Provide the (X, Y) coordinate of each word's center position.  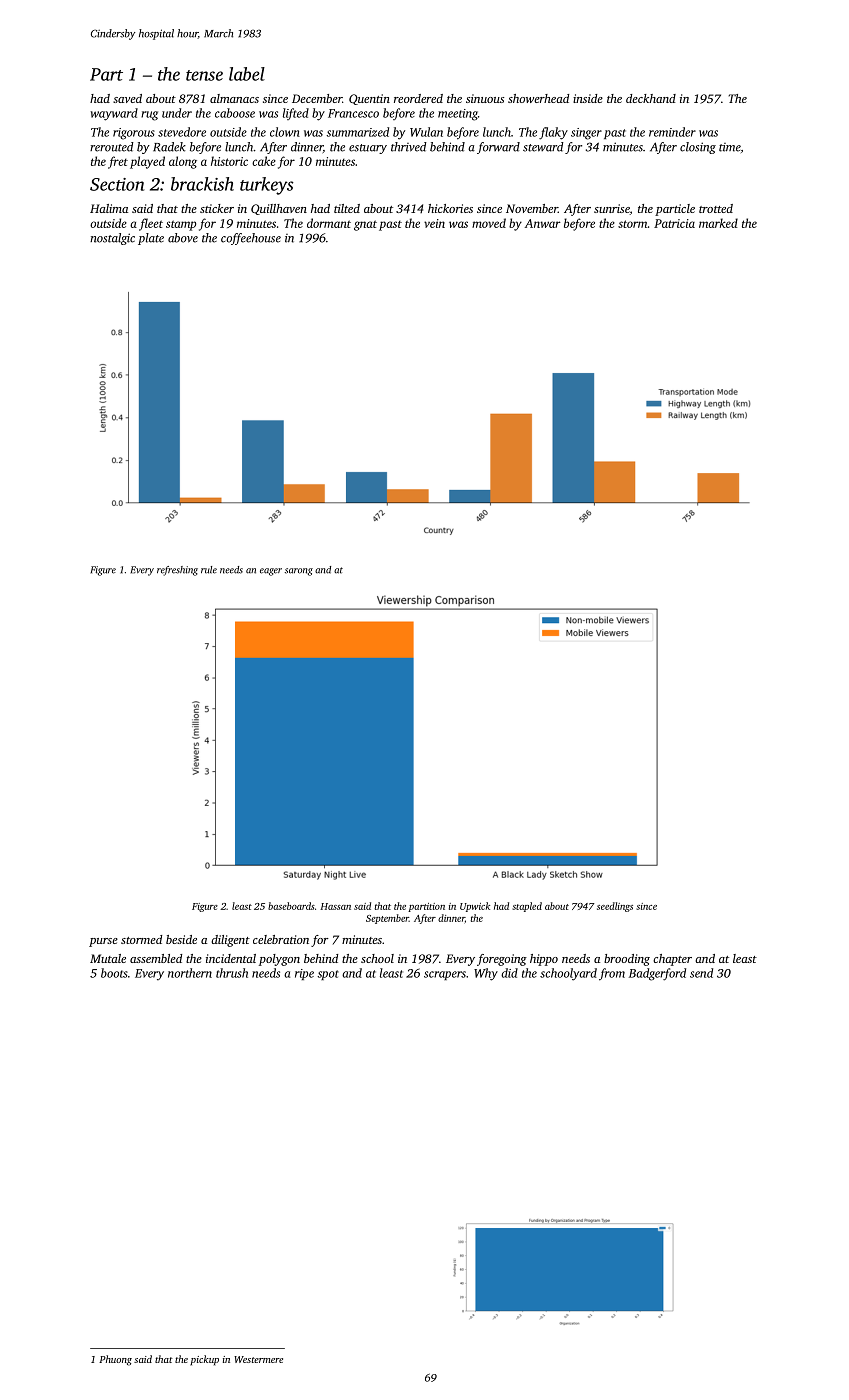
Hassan (335, 906)
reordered (418, 98)
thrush (232, 973)
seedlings (615, 907)
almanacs (234, 98)
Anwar (543, 223)
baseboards (291, 906)
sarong (299, 572)
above (183, 238)
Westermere (258, 1359)
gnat (365, 225)
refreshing (177, 571)
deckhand (651, 98)
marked (718, 223)
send (701, 973)
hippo (544, 960)
